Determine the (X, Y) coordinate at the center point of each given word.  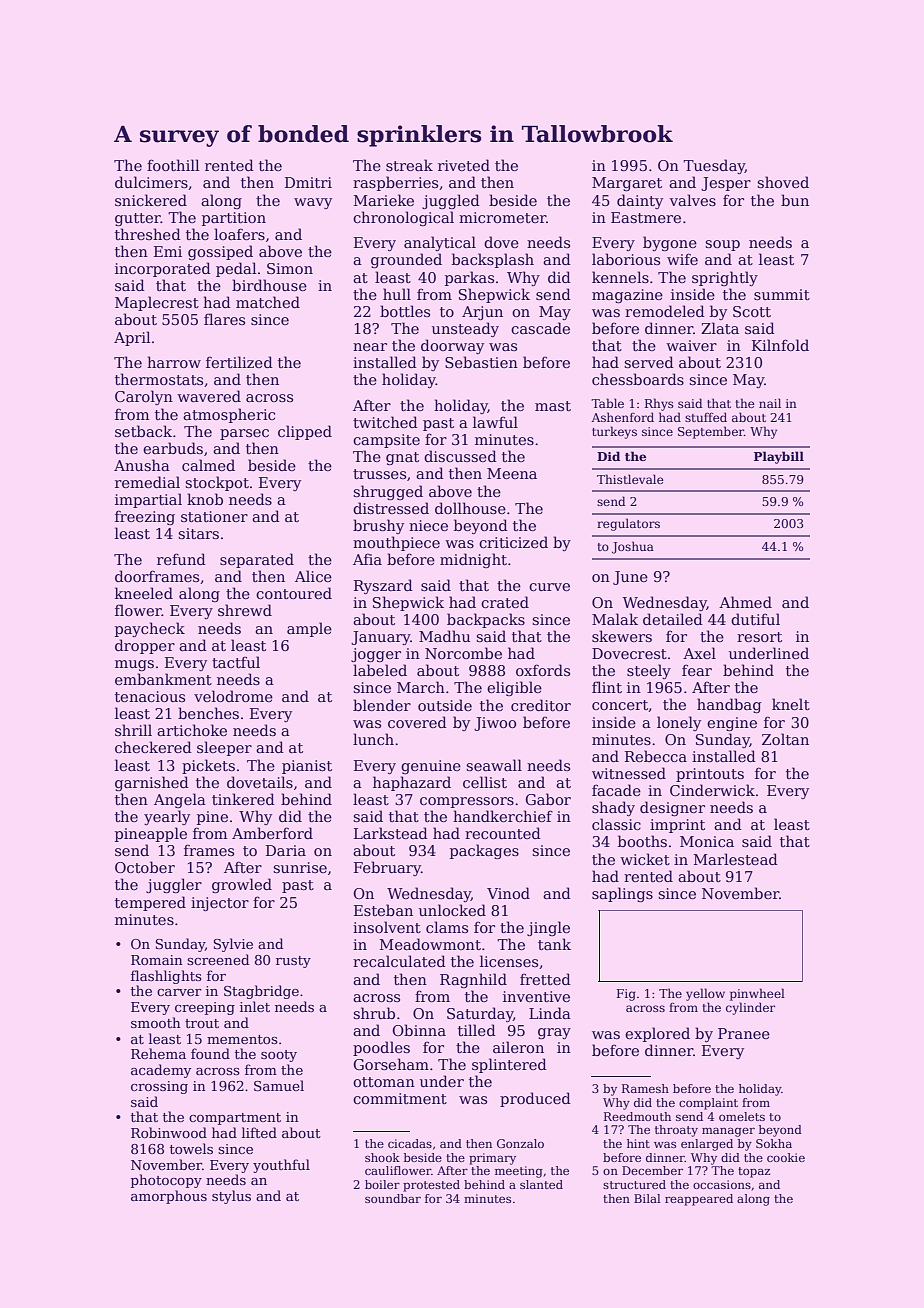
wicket (645, 859)
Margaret (627, 184)
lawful (495, 422)
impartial (148, 500)
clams (447, 927)
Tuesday (714, 166)
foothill (173, 165)
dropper (145, 646)
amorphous (169, 1197)
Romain (157, 960)
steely (649, 671)
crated (505, 602)
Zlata (720, 328)
